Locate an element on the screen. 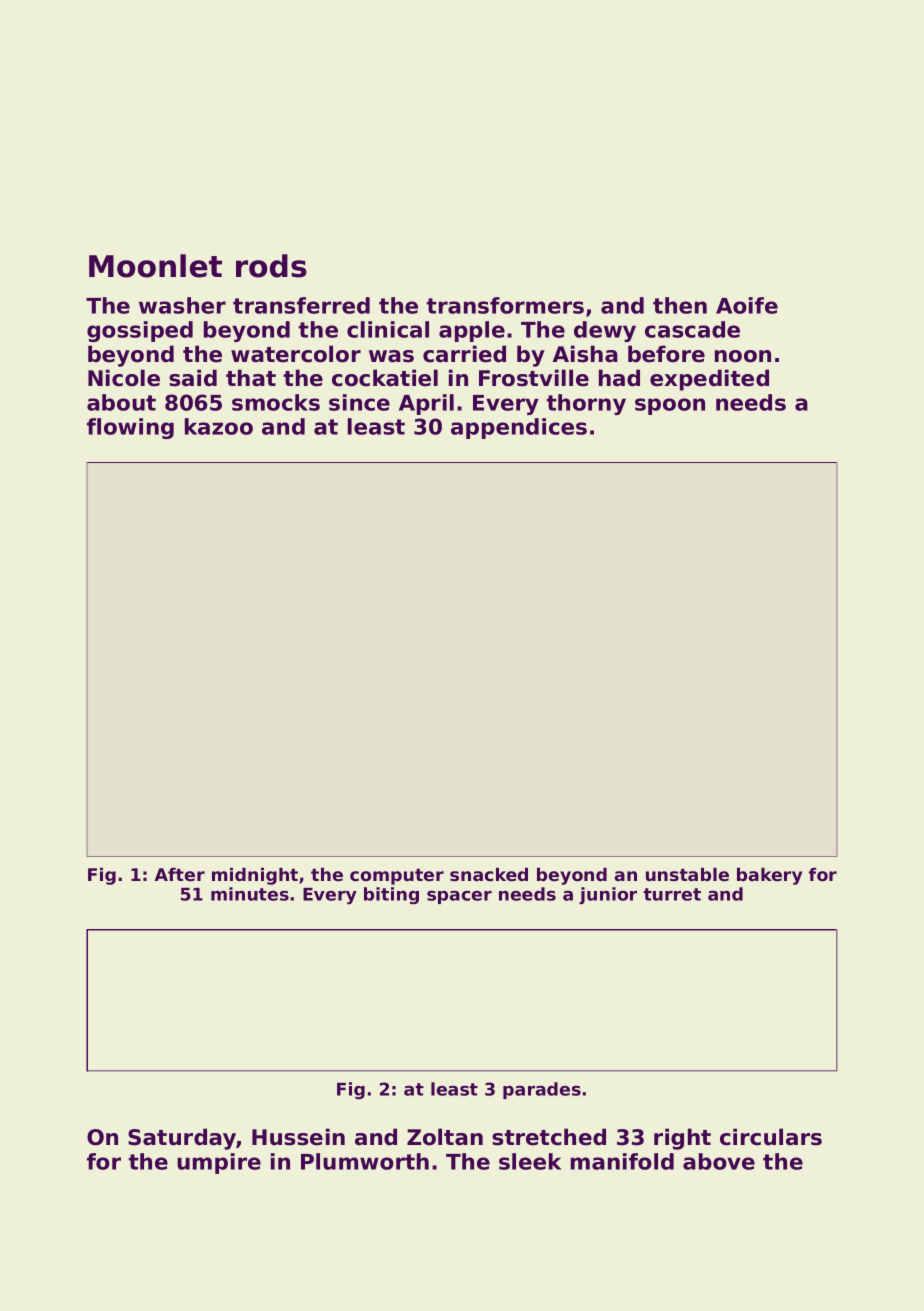 This screenshot has height=1311, width=924. then is located at coordinates (680, 305).
